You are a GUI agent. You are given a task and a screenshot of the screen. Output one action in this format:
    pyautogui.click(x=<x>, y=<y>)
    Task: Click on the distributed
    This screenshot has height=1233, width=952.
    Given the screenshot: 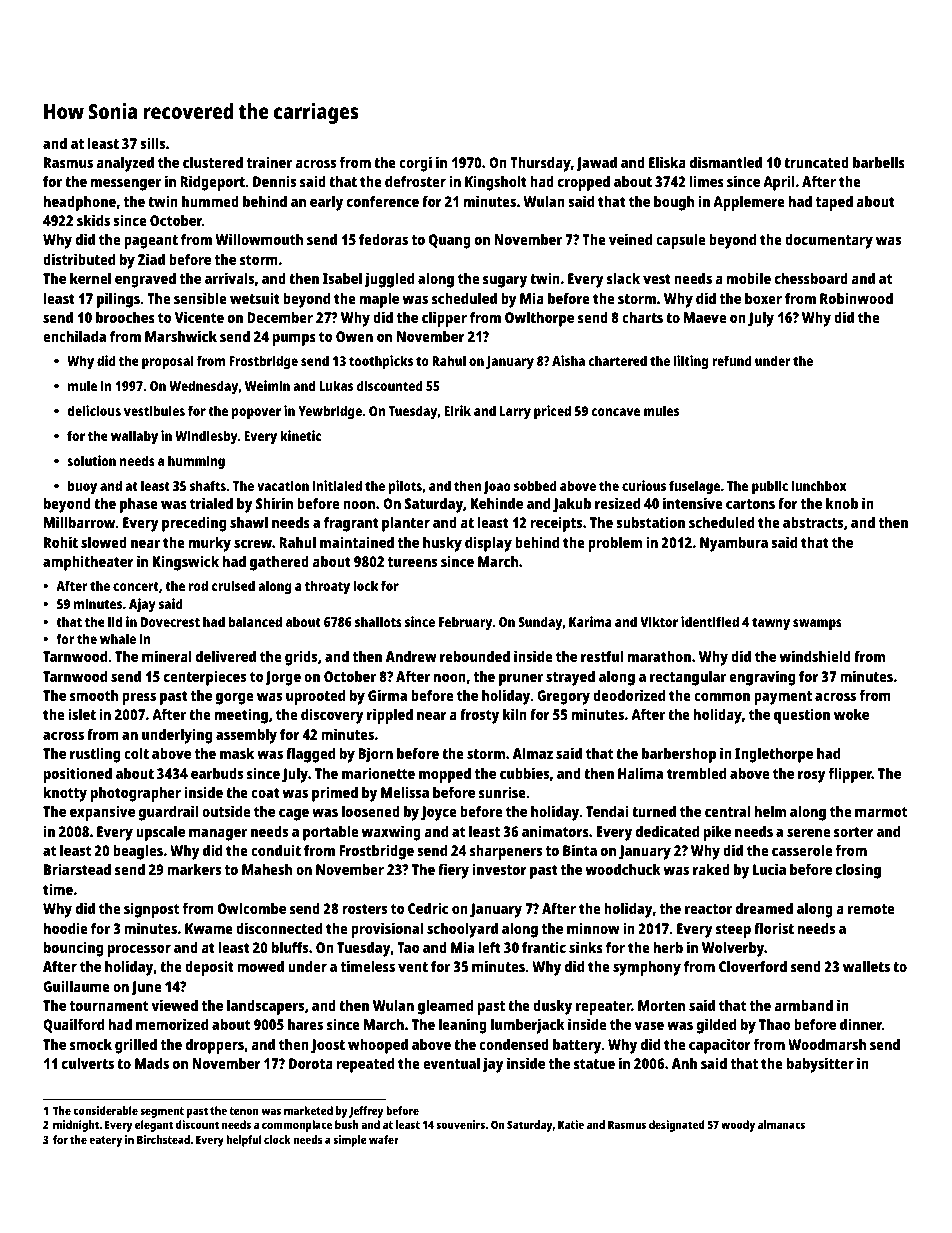 What is the action you would take?
    pyautogui.click(x=79, y=259)
